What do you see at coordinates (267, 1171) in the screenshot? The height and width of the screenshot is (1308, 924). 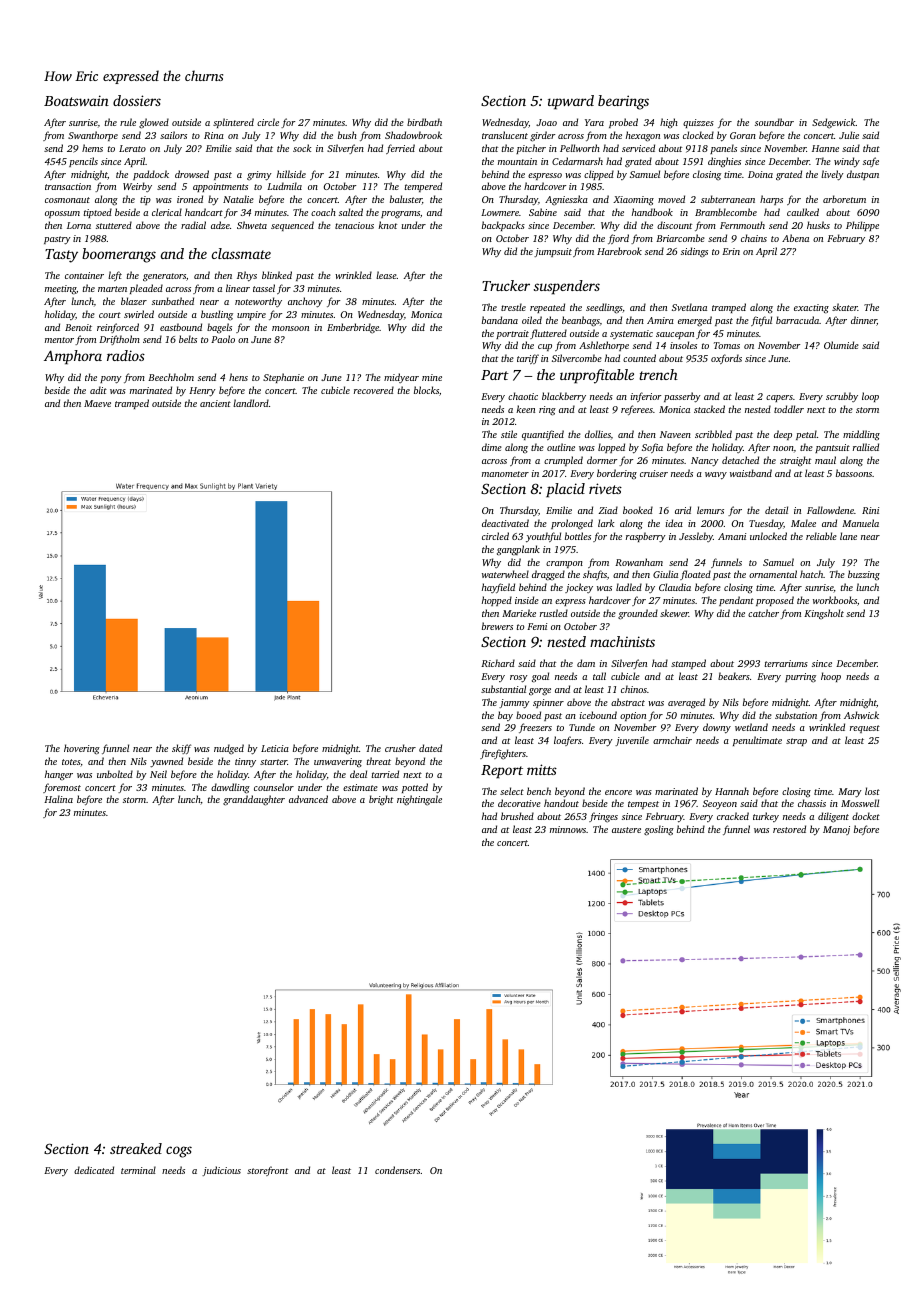 I see `storefront` at bounding box center [267, 1171].
